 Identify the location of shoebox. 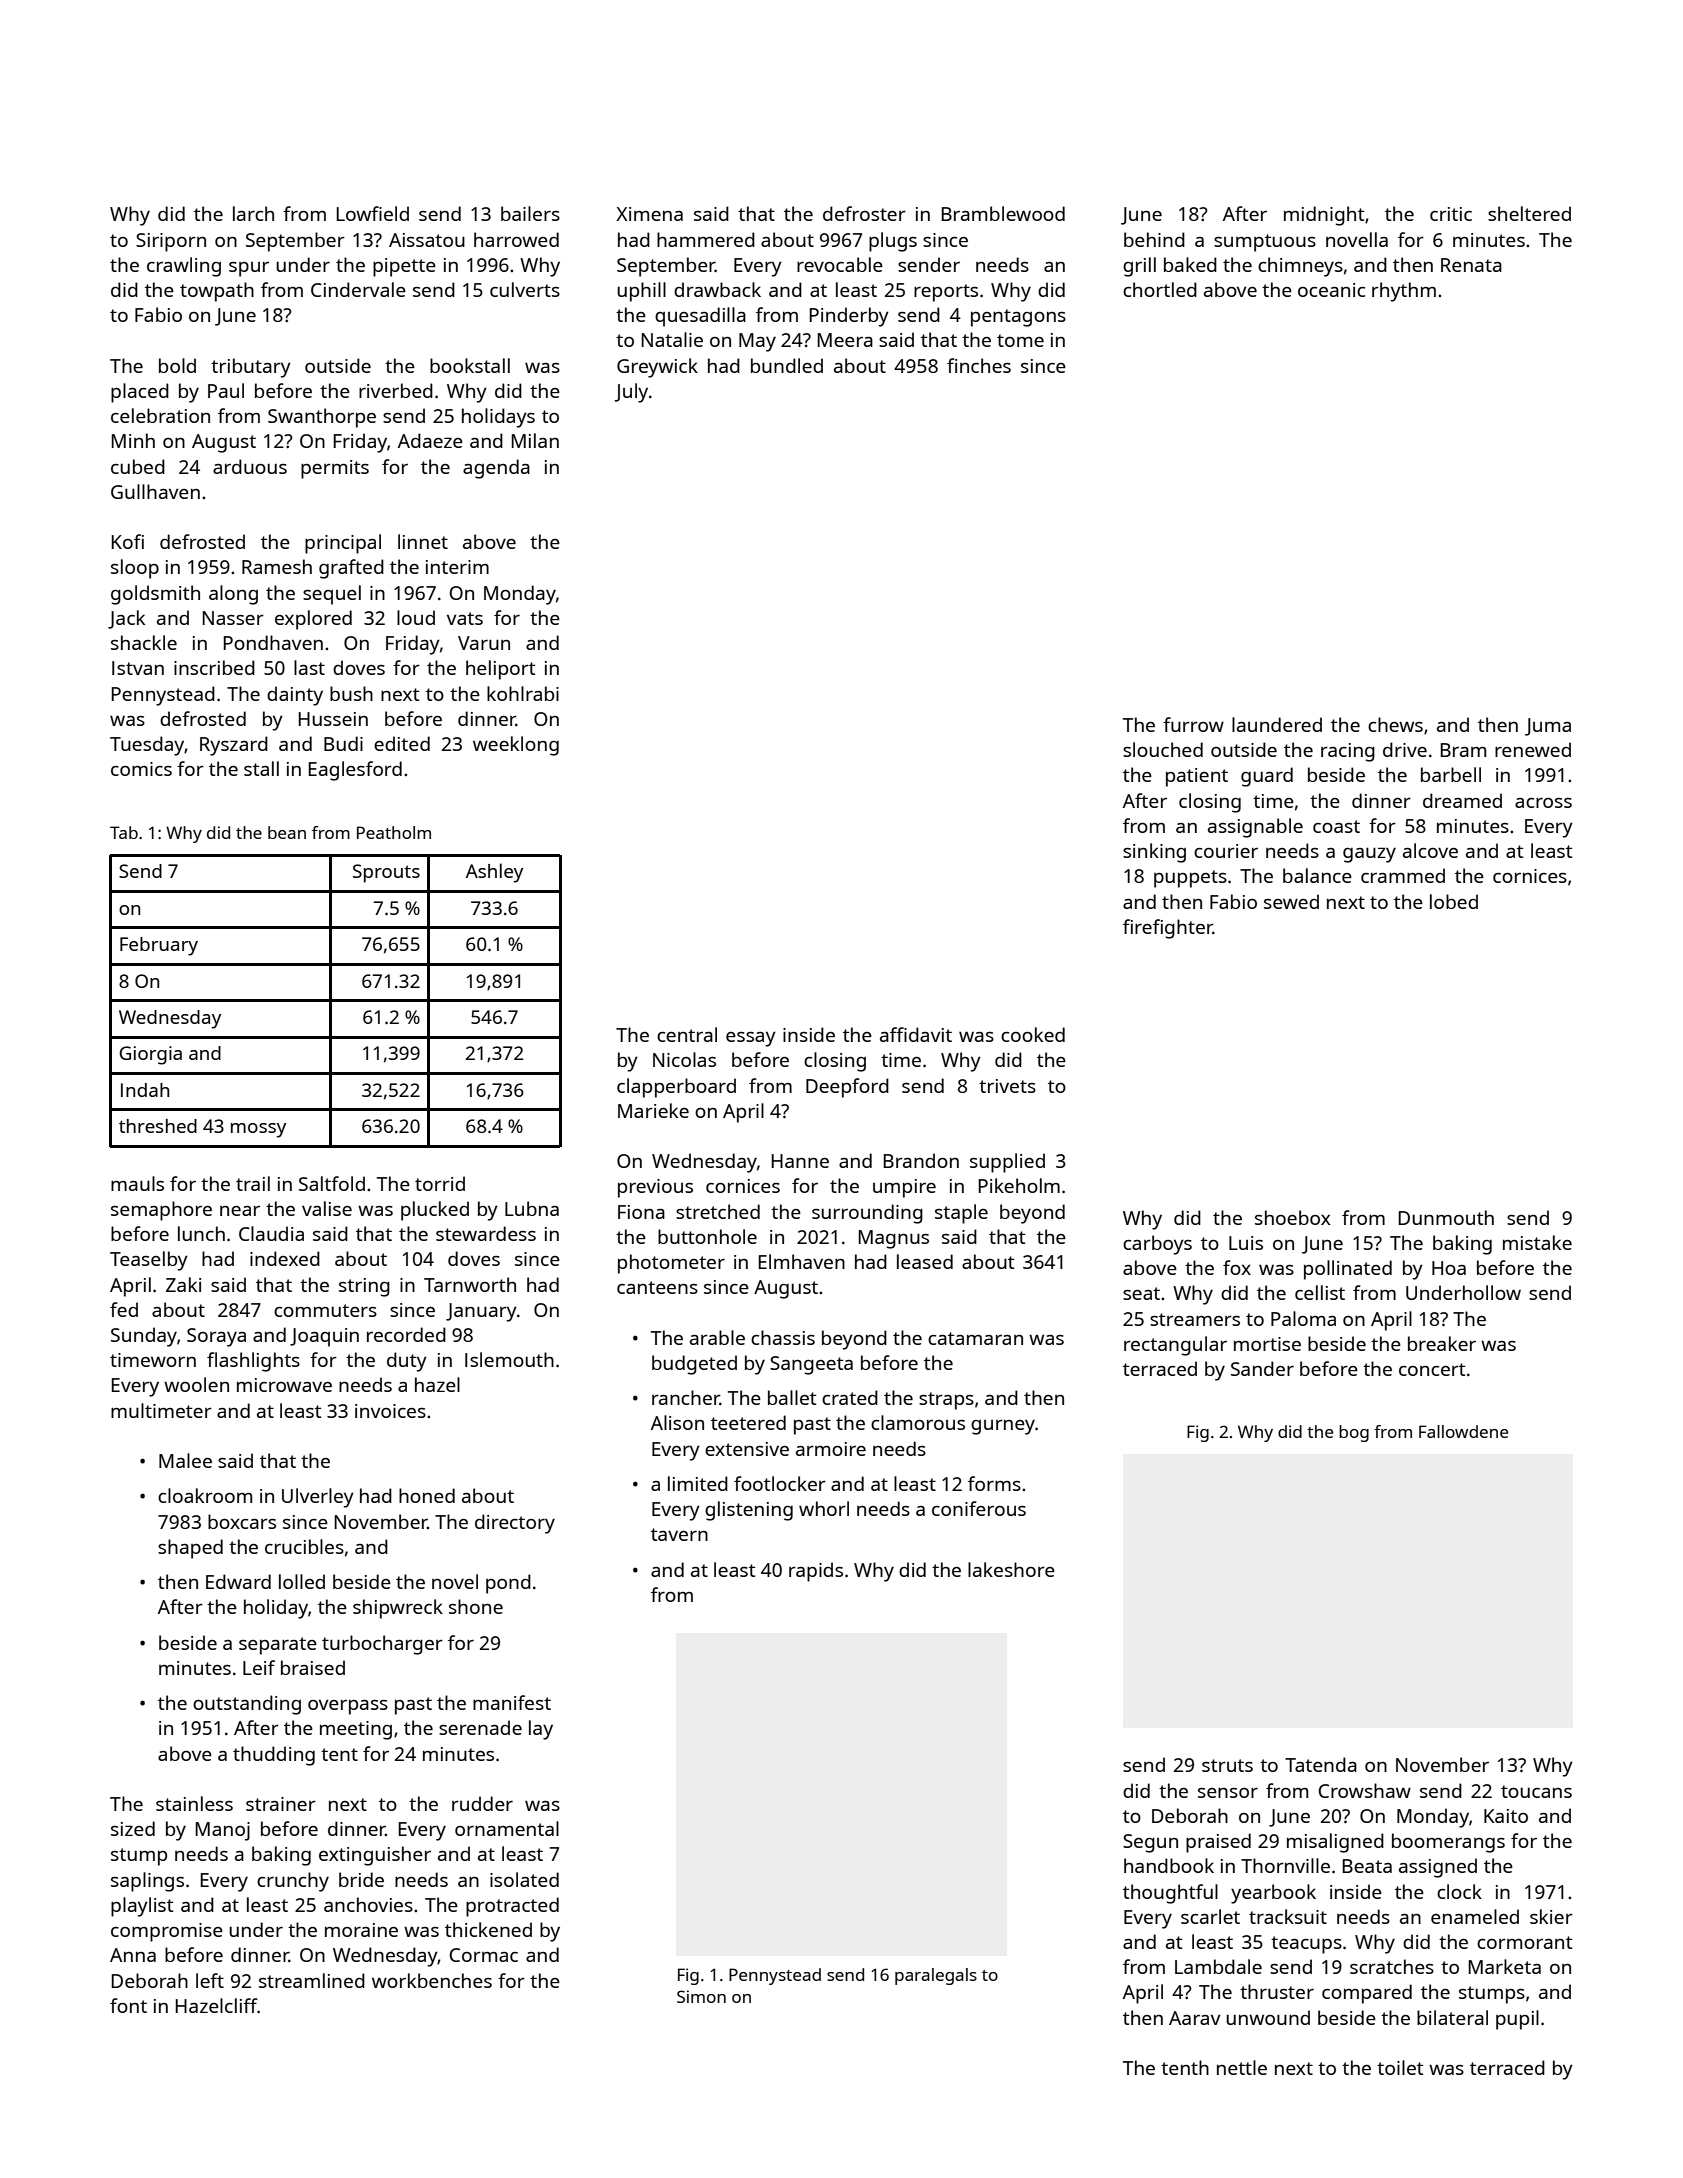
(1293, 1217).
